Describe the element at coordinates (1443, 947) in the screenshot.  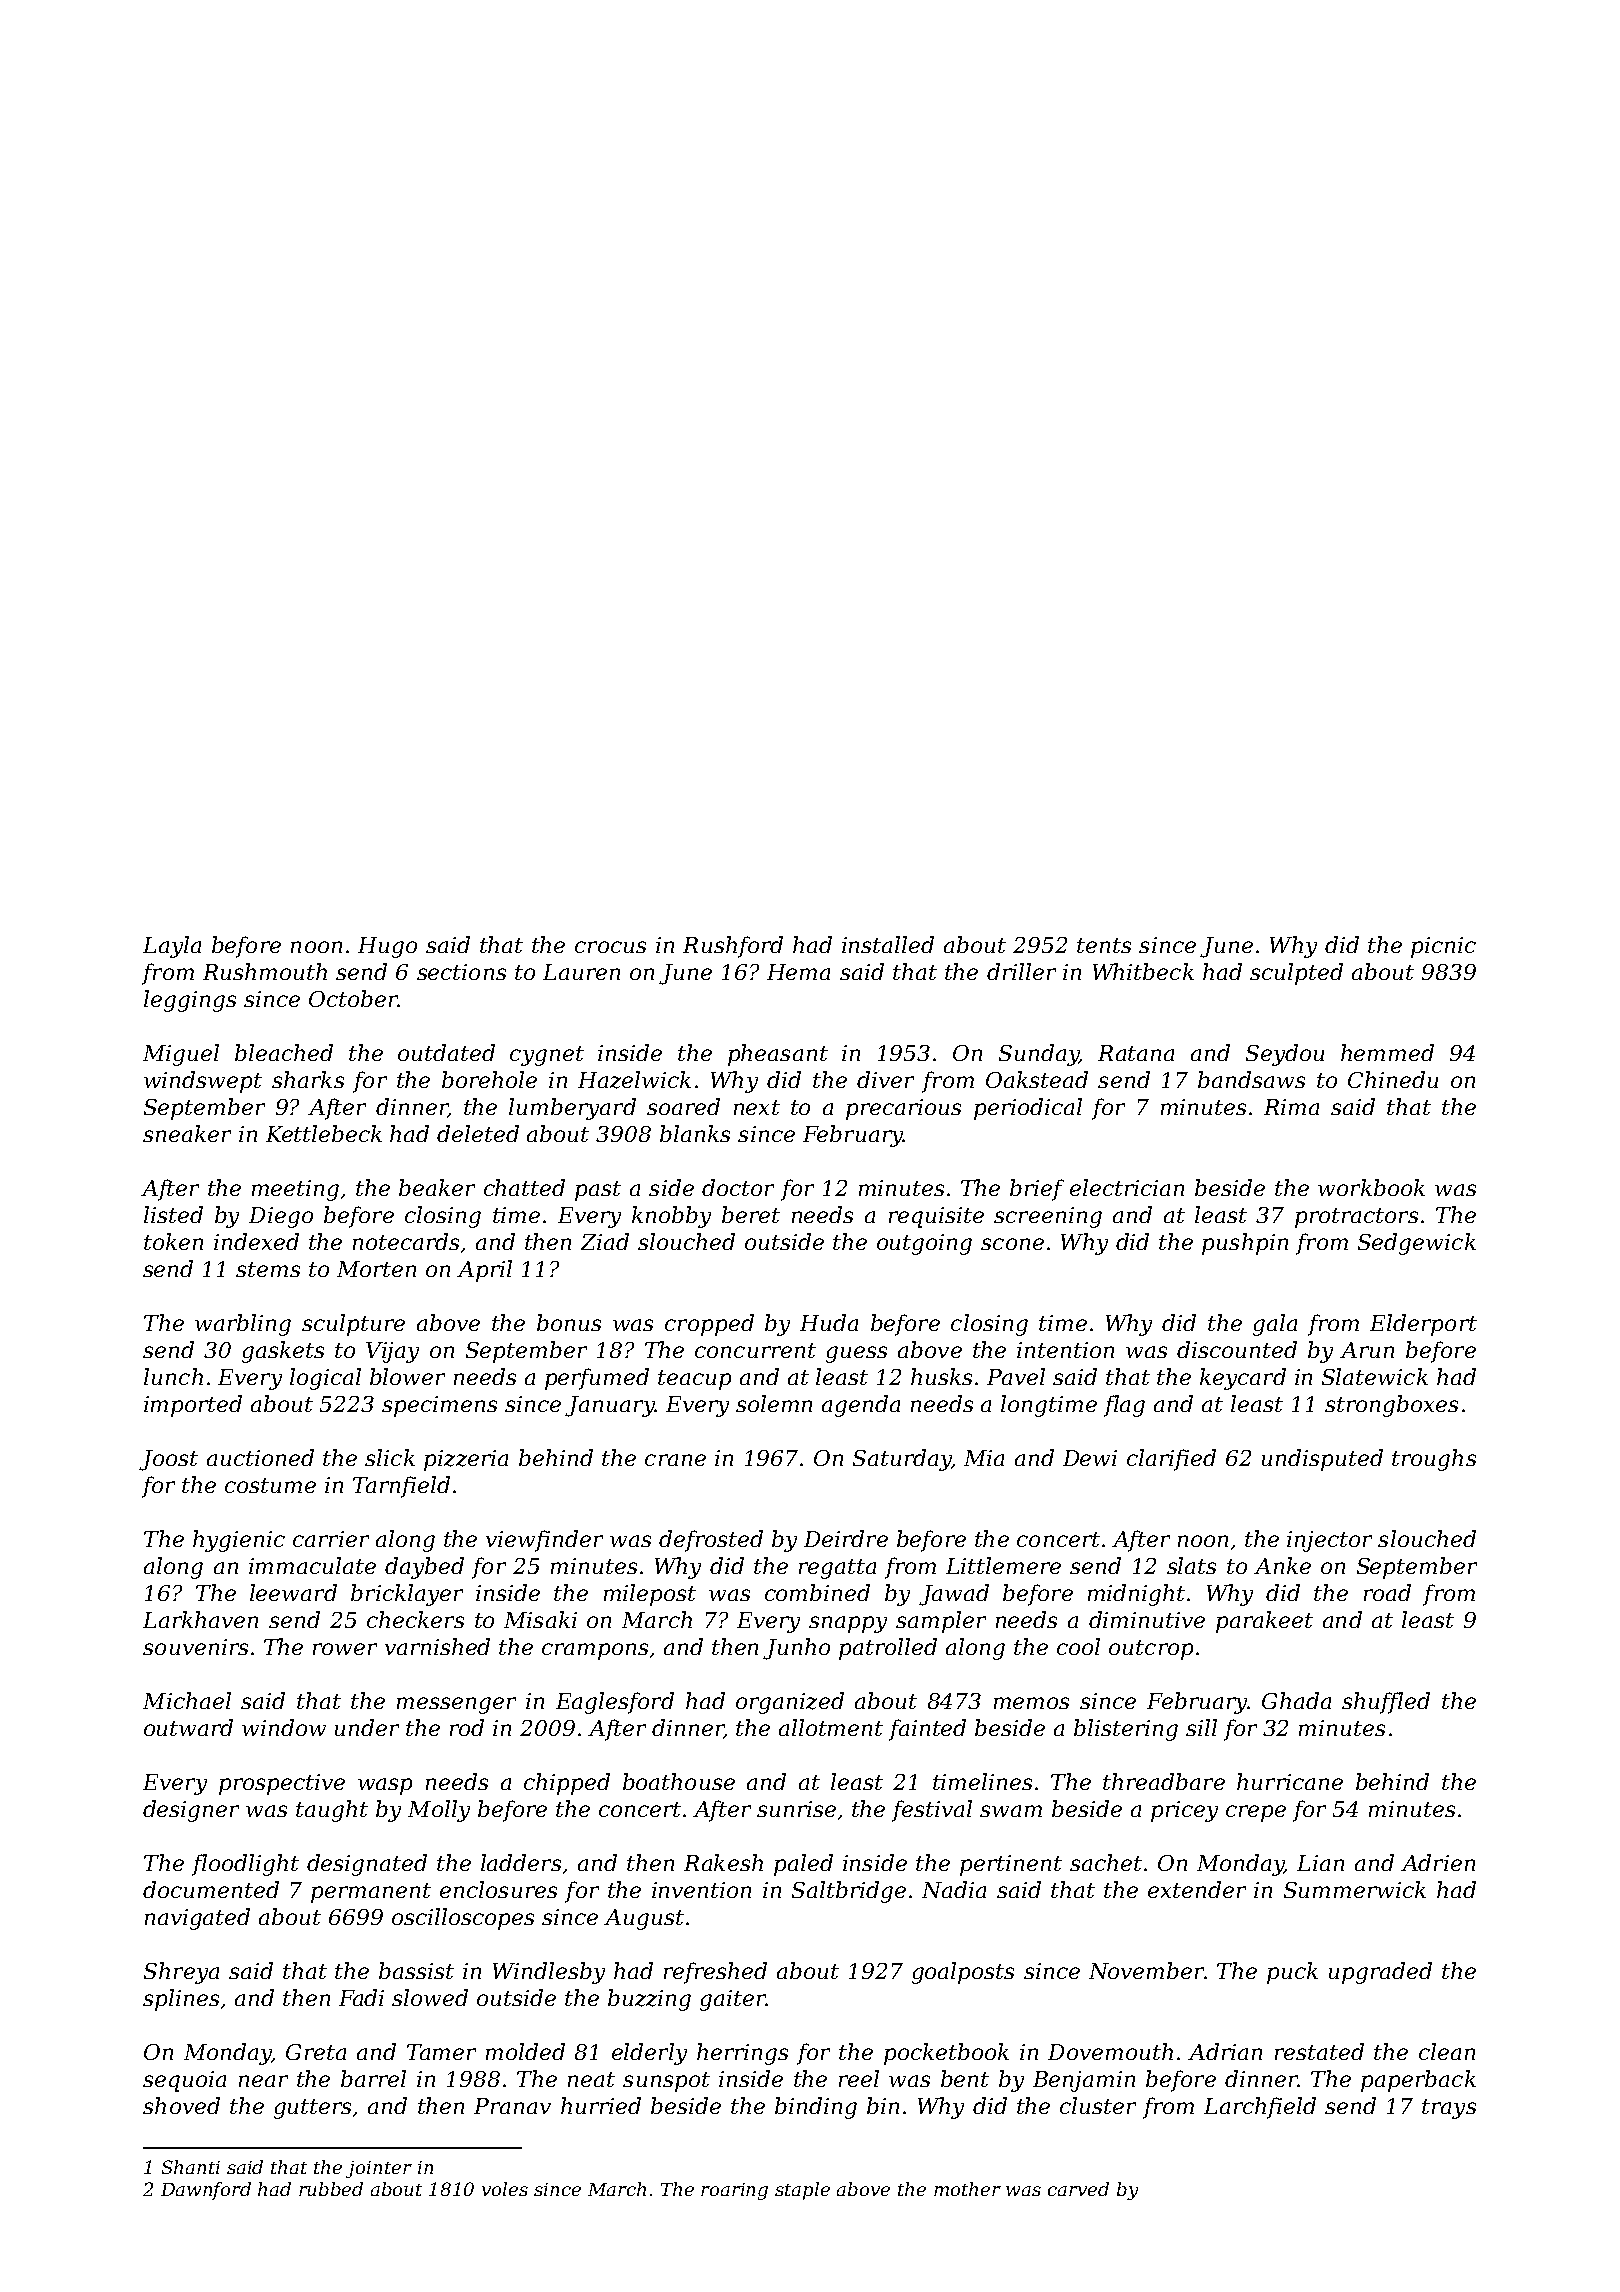
I see `picnic` at that location.
